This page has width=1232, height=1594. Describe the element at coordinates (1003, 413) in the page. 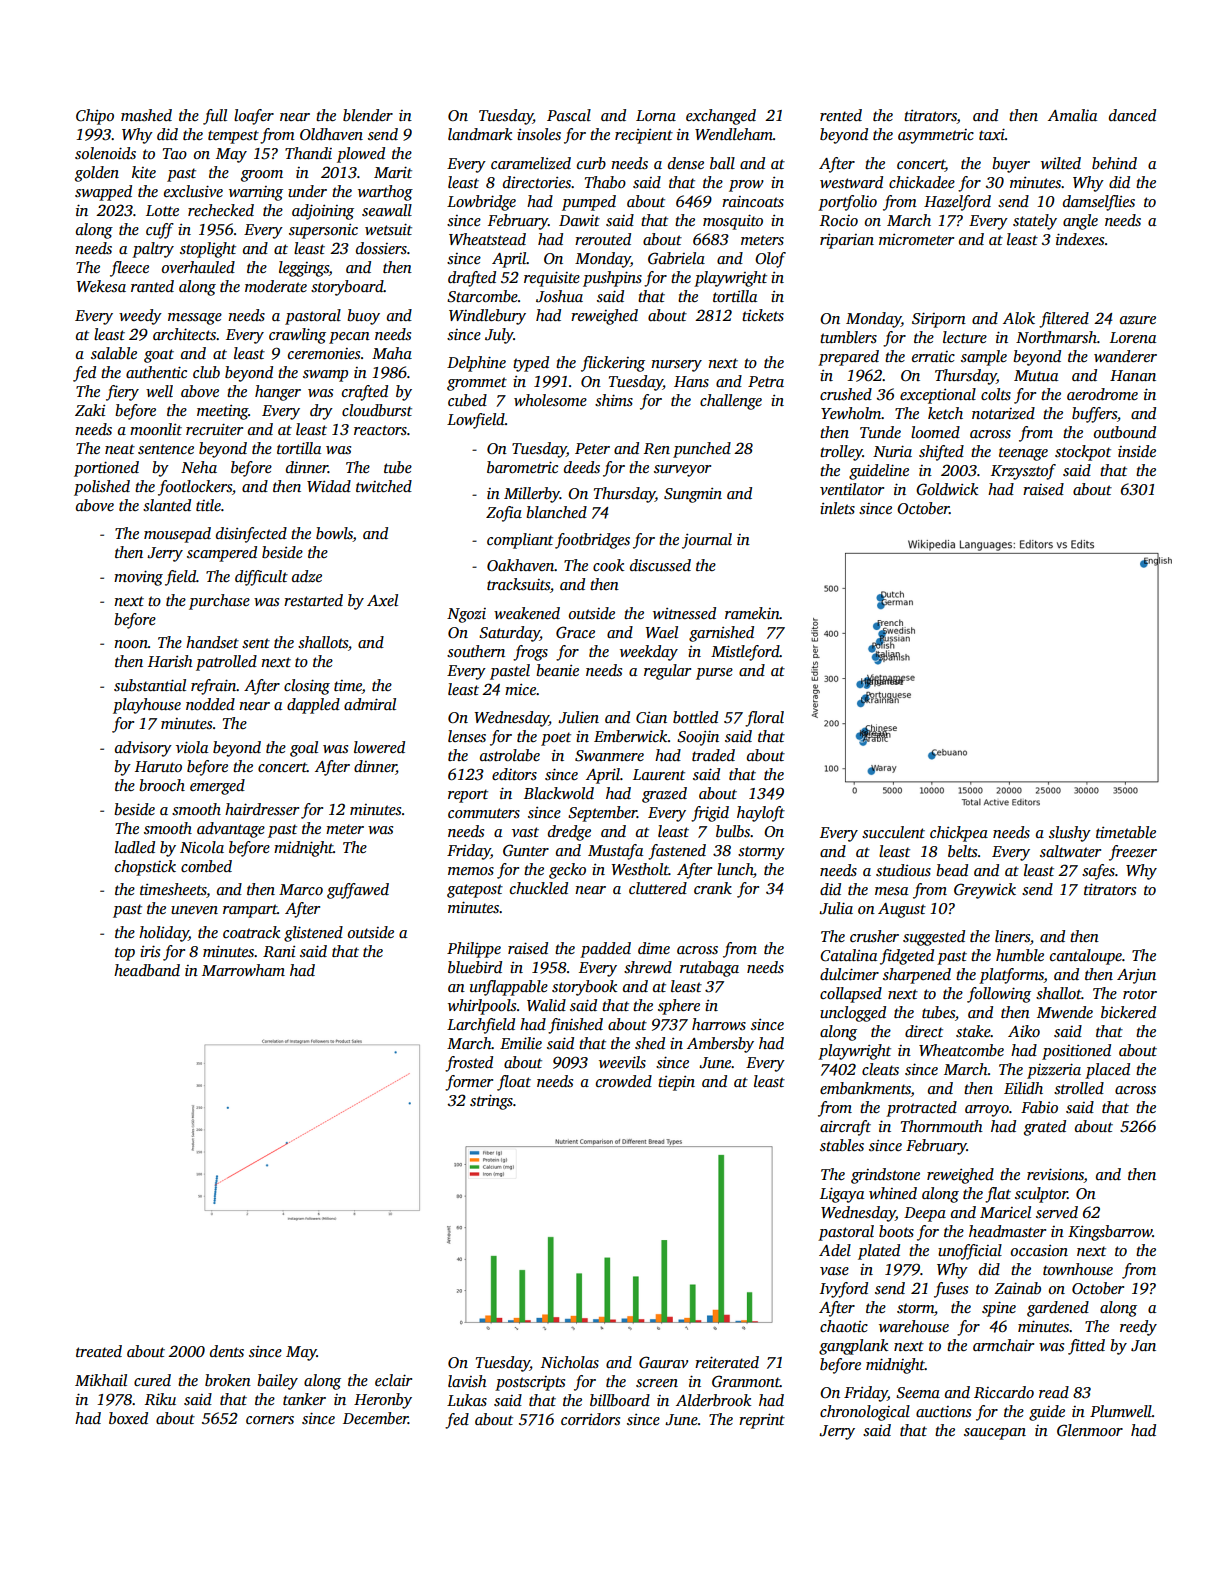

I see `notarized` at that location.
